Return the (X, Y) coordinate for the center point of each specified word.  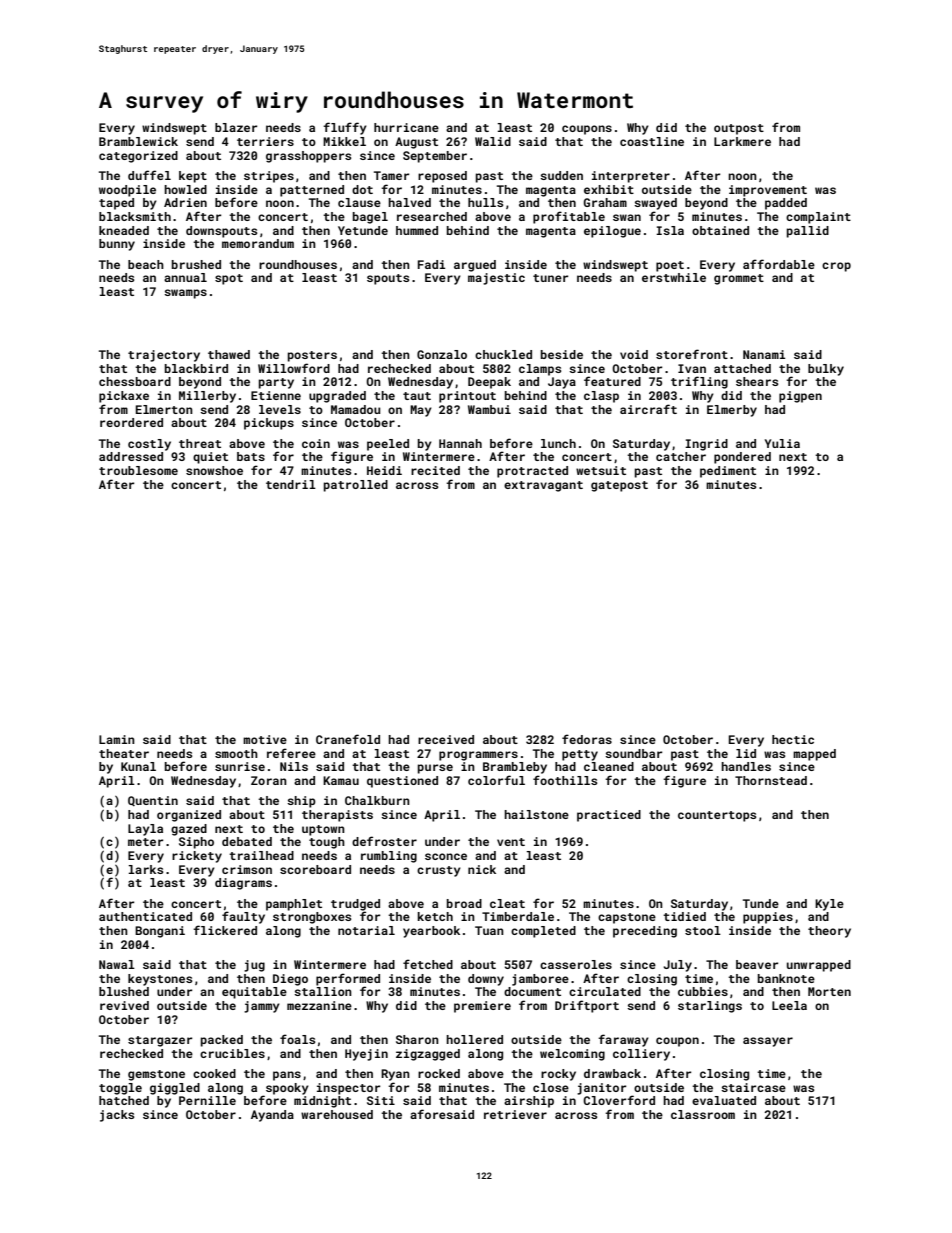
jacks (117, 1116)
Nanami (764, 354)
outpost (739, 129)
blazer (236, 127)
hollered (474, 1039)
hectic (793, 739)
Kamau (341, 780)
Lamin (117, 739)
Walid (493, 141)
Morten (829, 991)
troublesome (138, 470)
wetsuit (601, 470)
